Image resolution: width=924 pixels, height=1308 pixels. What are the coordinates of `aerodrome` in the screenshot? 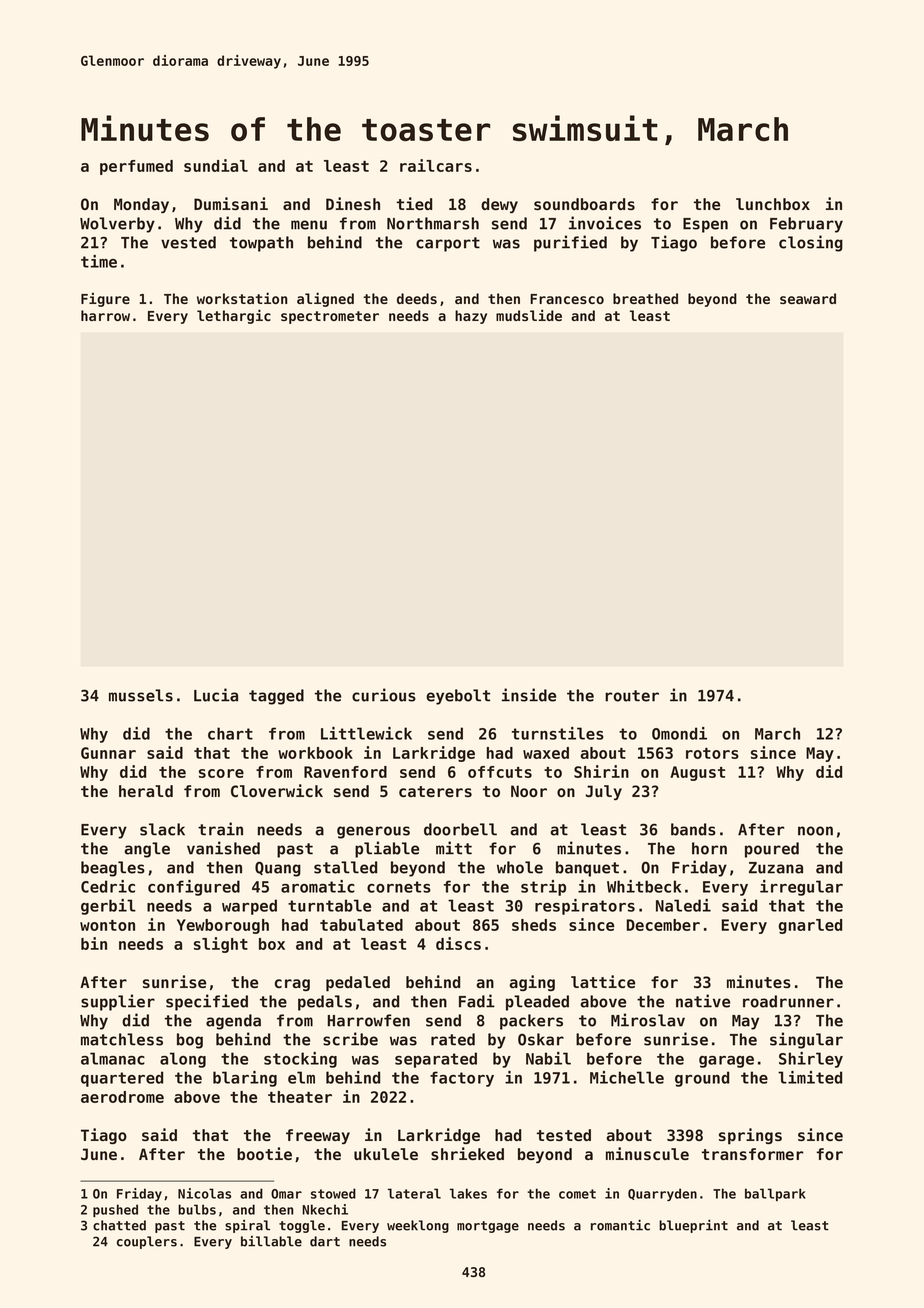 It's located at (122, 1097).
